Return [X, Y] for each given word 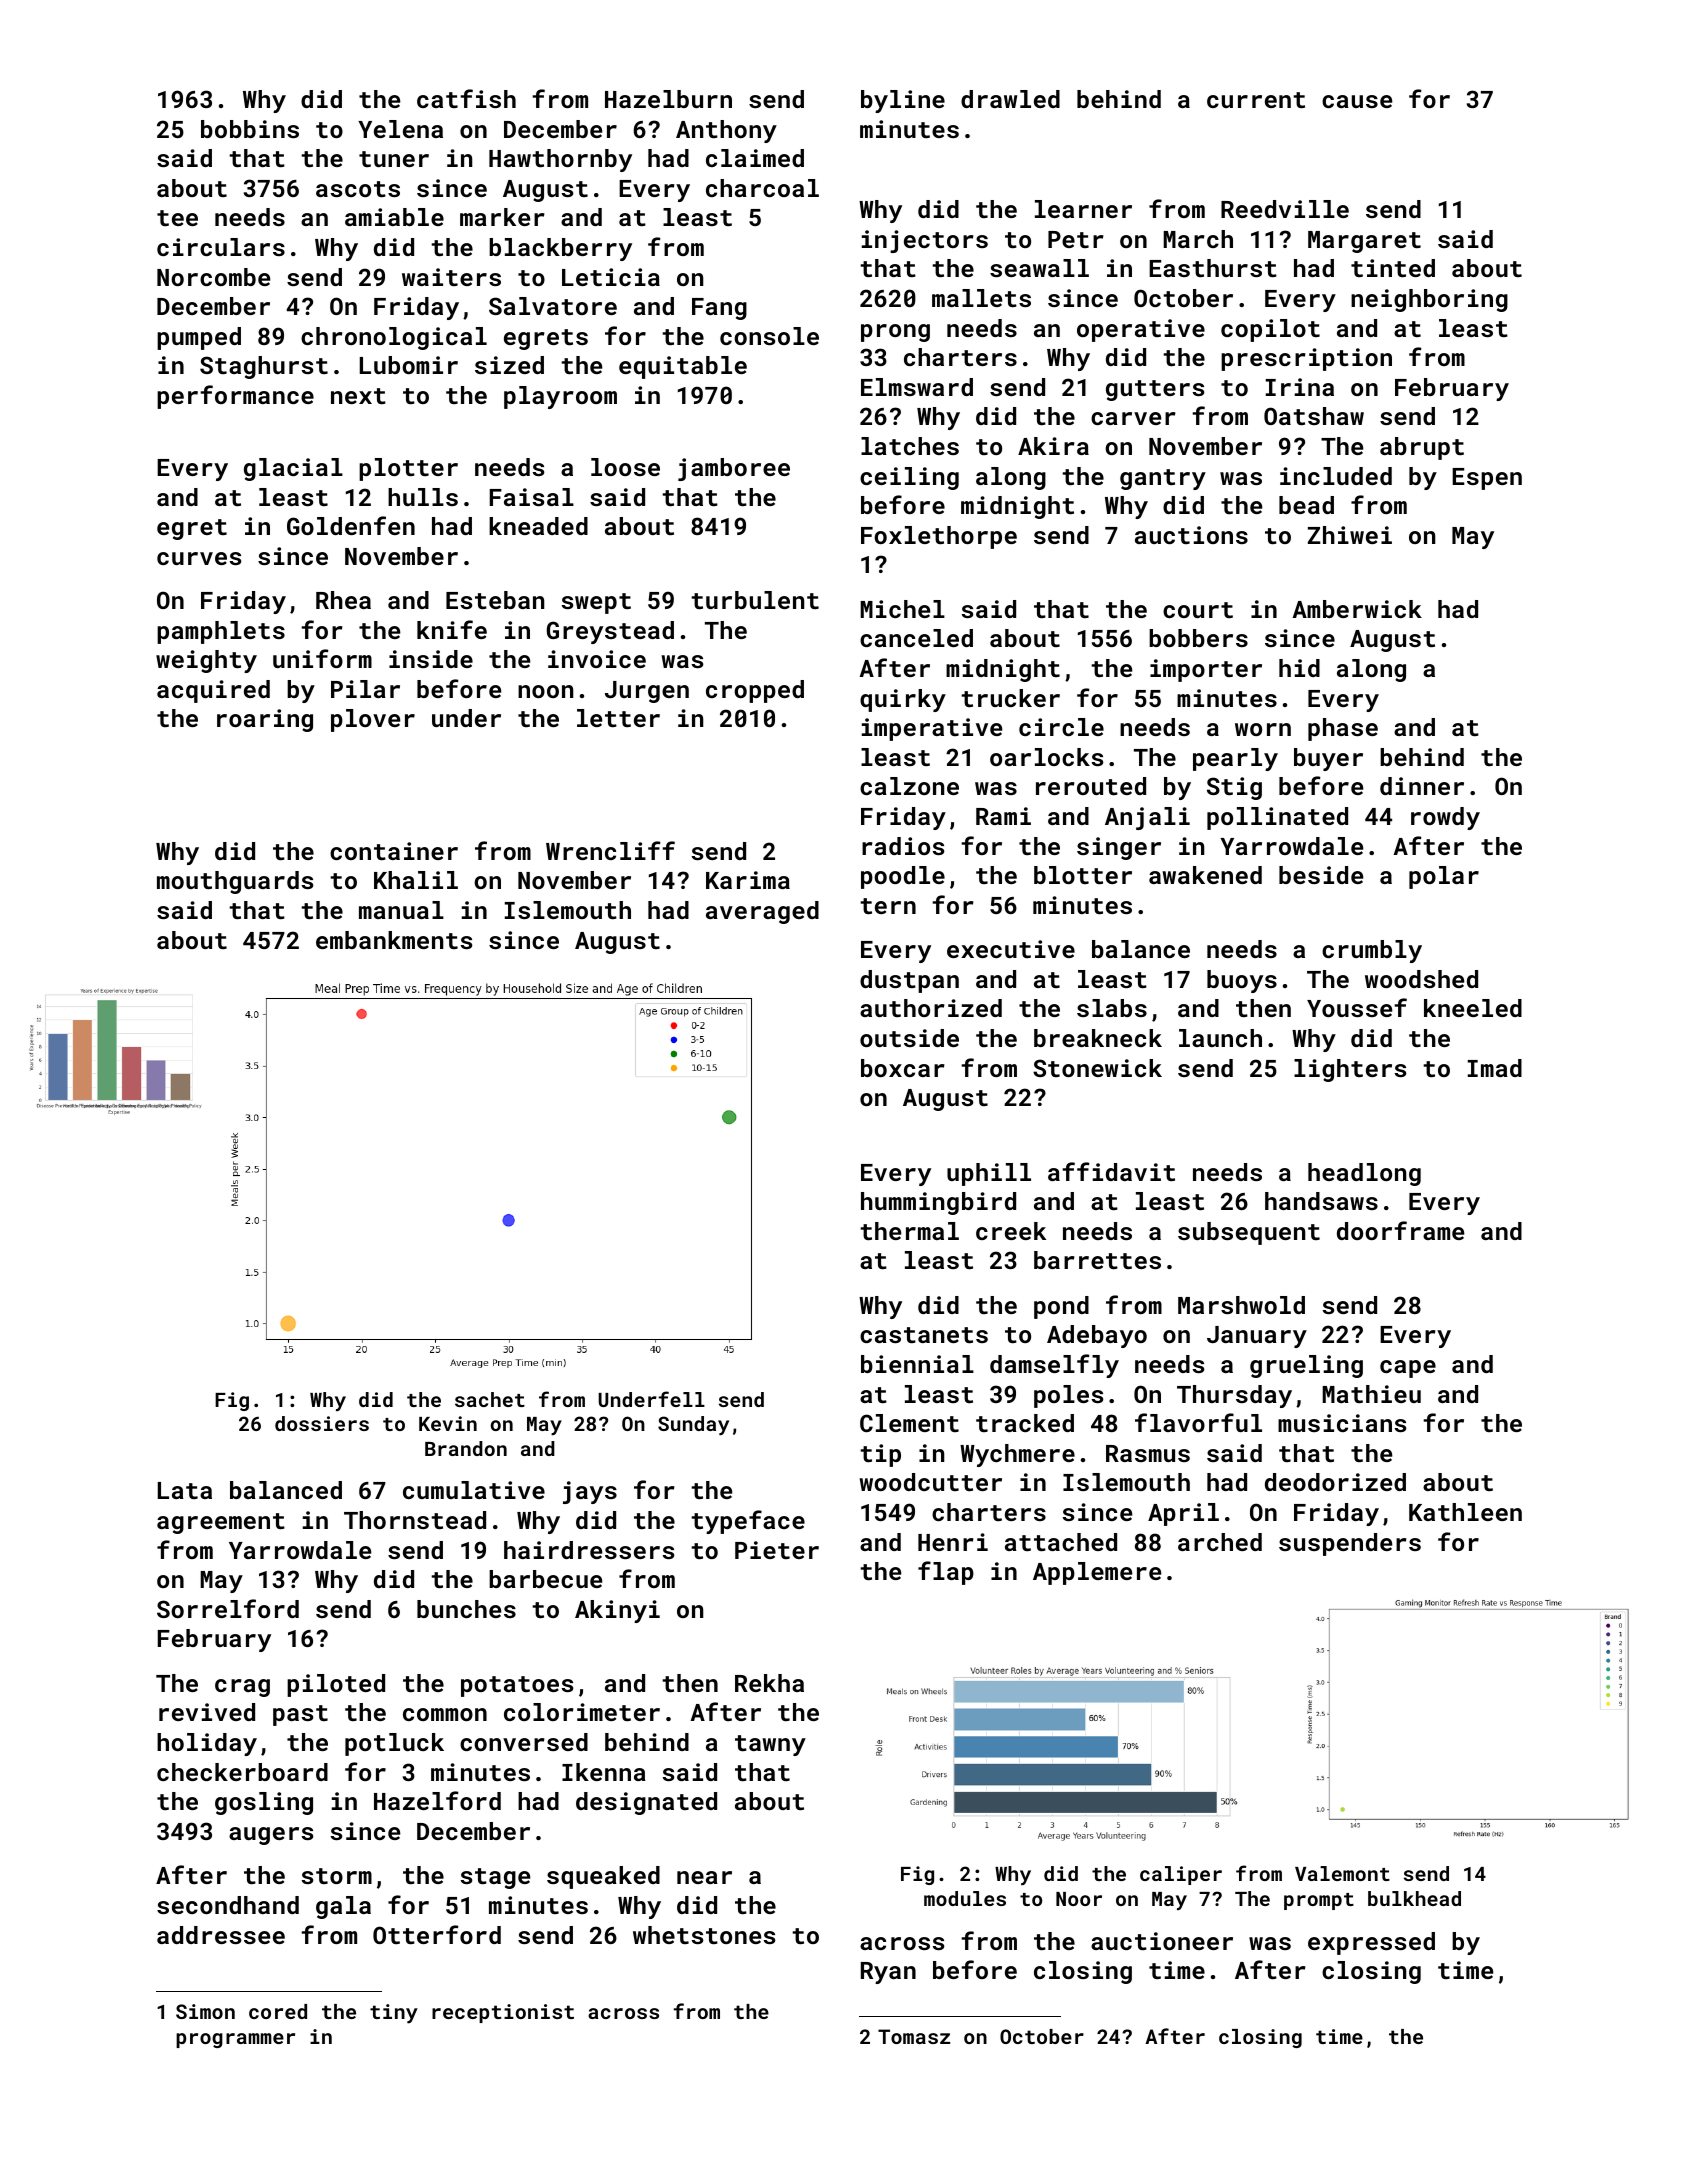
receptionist [503, 2013]
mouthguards [235, 882]
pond [1061, 1307]
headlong [1364, 1174]
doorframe [1400, 1230]
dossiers [322, 1423]
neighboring [1429, 300]
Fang [719, 309]
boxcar [903, 1068]
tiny [394, 2014]
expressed [1371, 1943]
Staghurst [264, 367]
